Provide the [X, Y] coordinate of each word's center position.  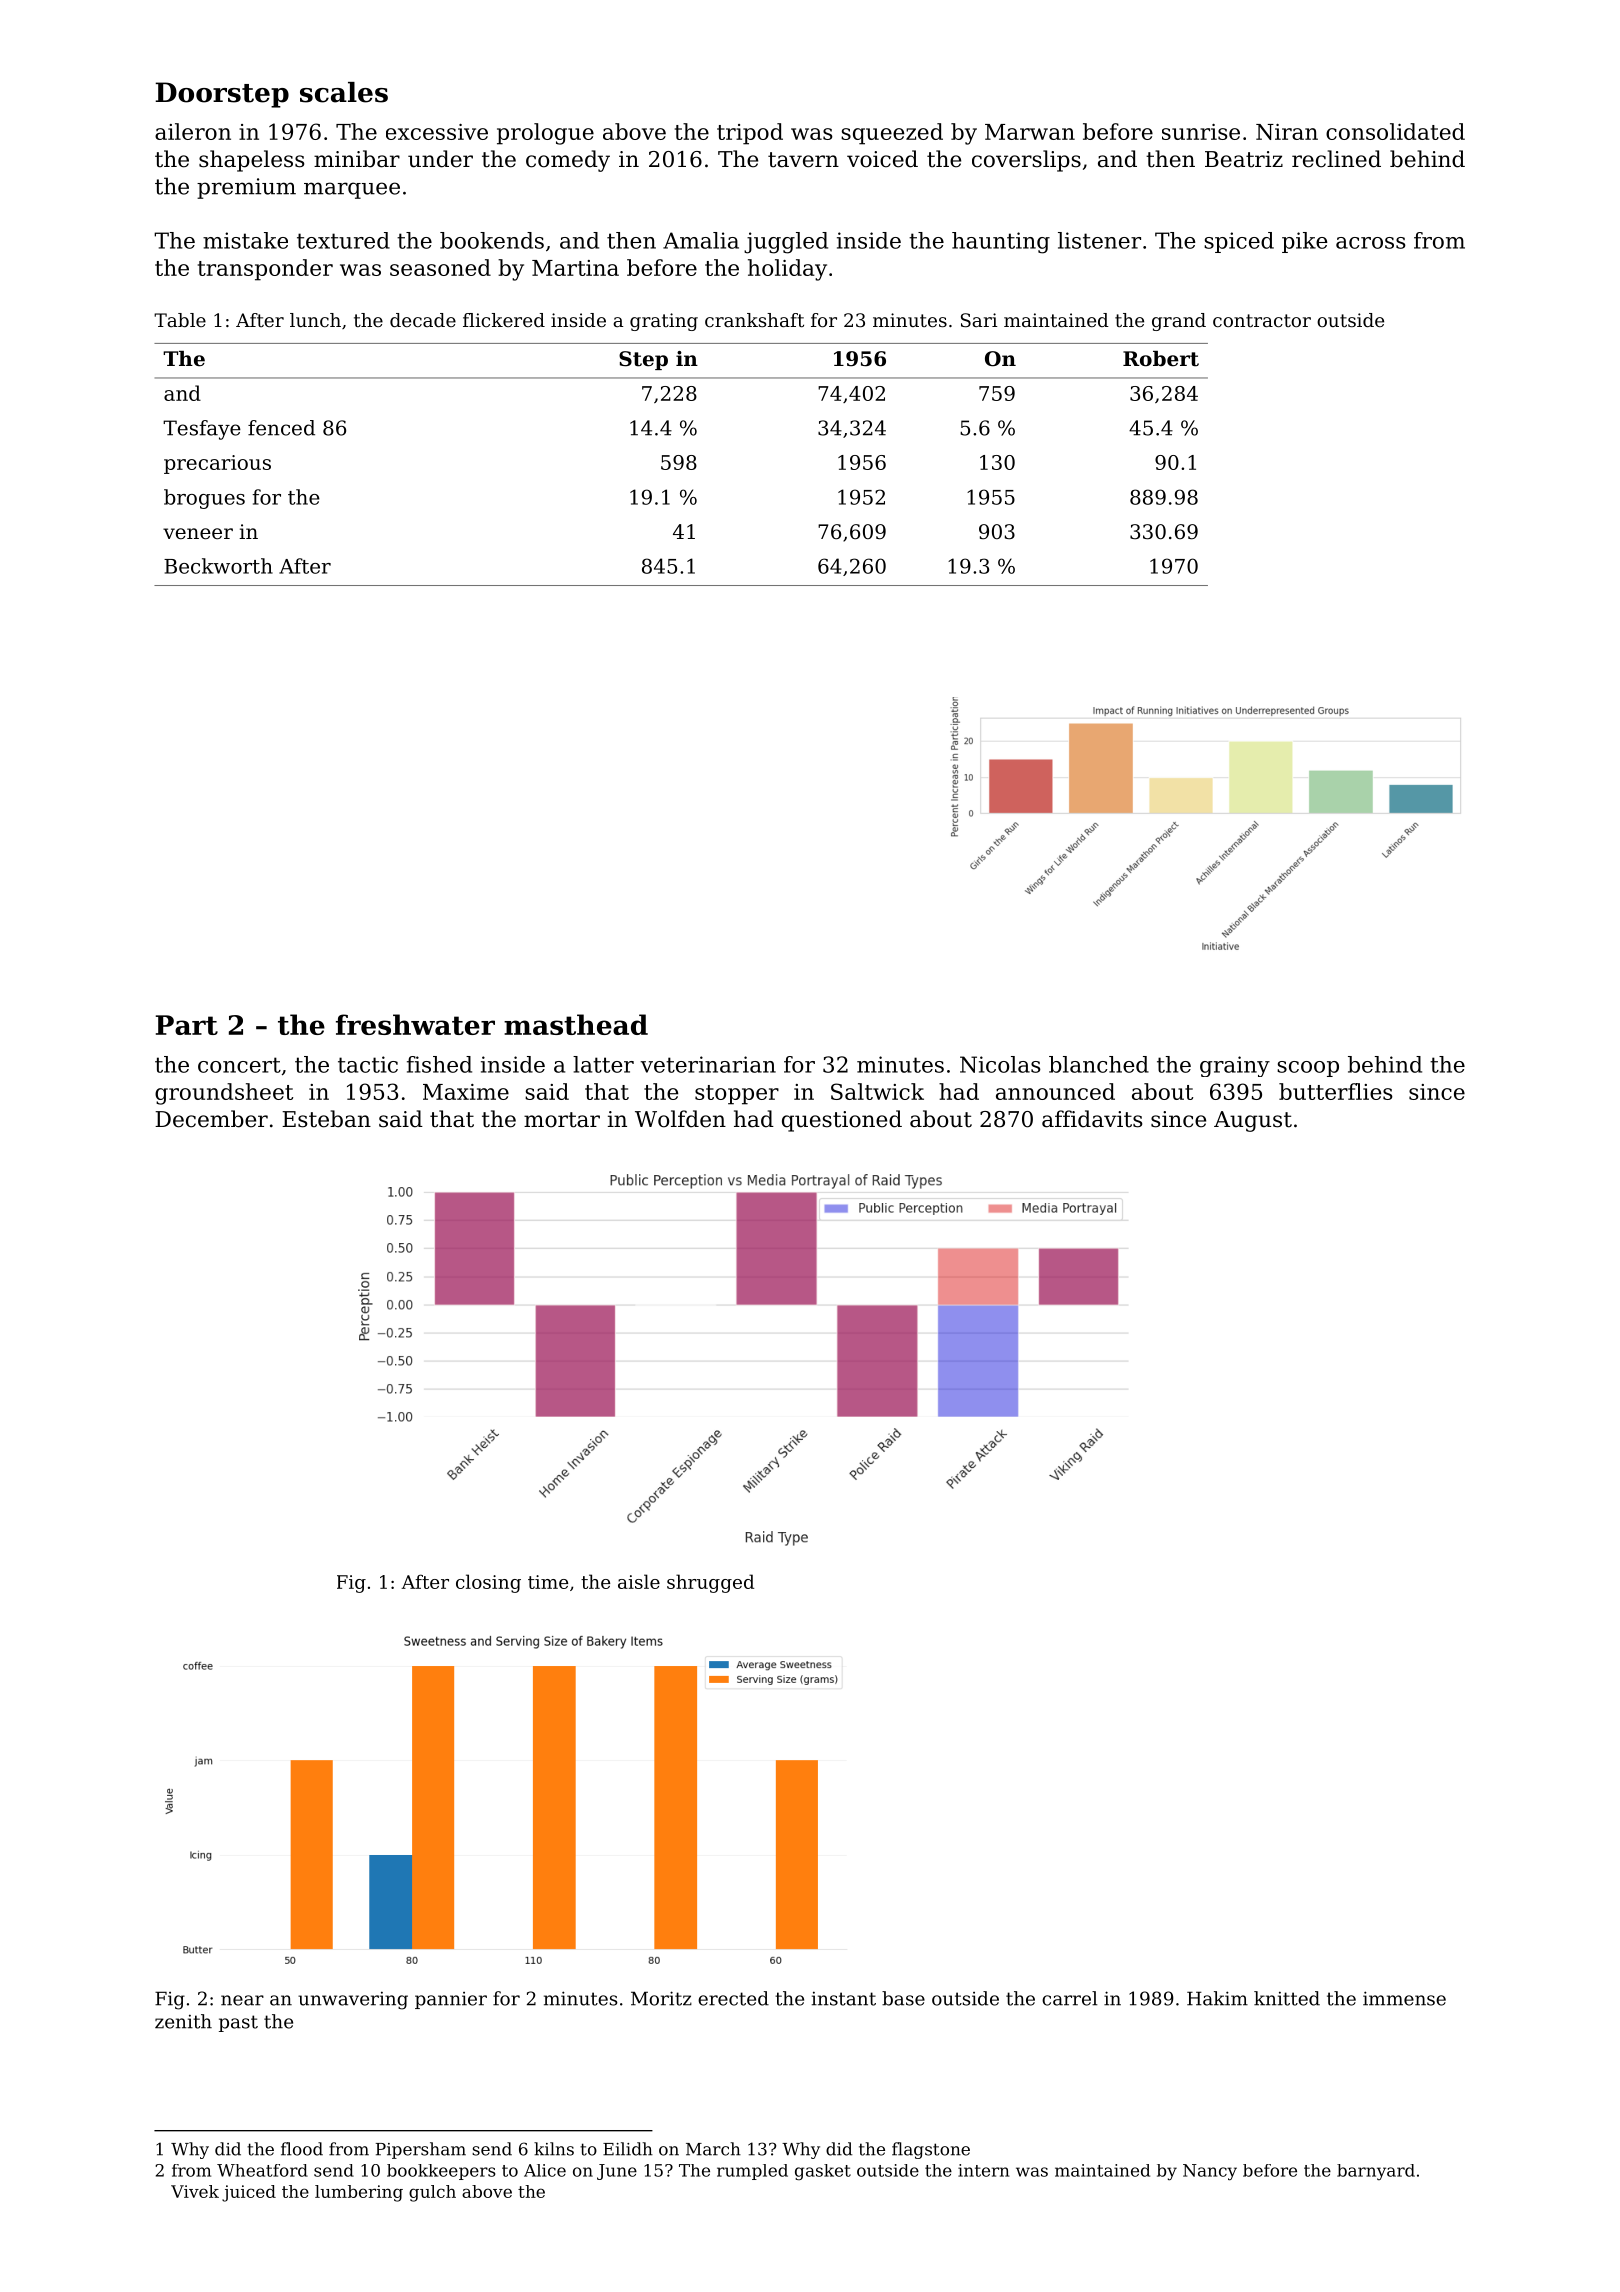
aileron [193, 131]
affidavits [1092, 1119]
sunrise [1201, 132]
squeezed [892, 134]
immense [1404, 1998]
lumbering [359, 2193]
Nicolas [1000, 1064]
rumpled [752, 2172]
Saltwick [877, 1091]
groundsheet [224, 1094]
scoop [1308, 1069]
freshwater [415, 1024]
